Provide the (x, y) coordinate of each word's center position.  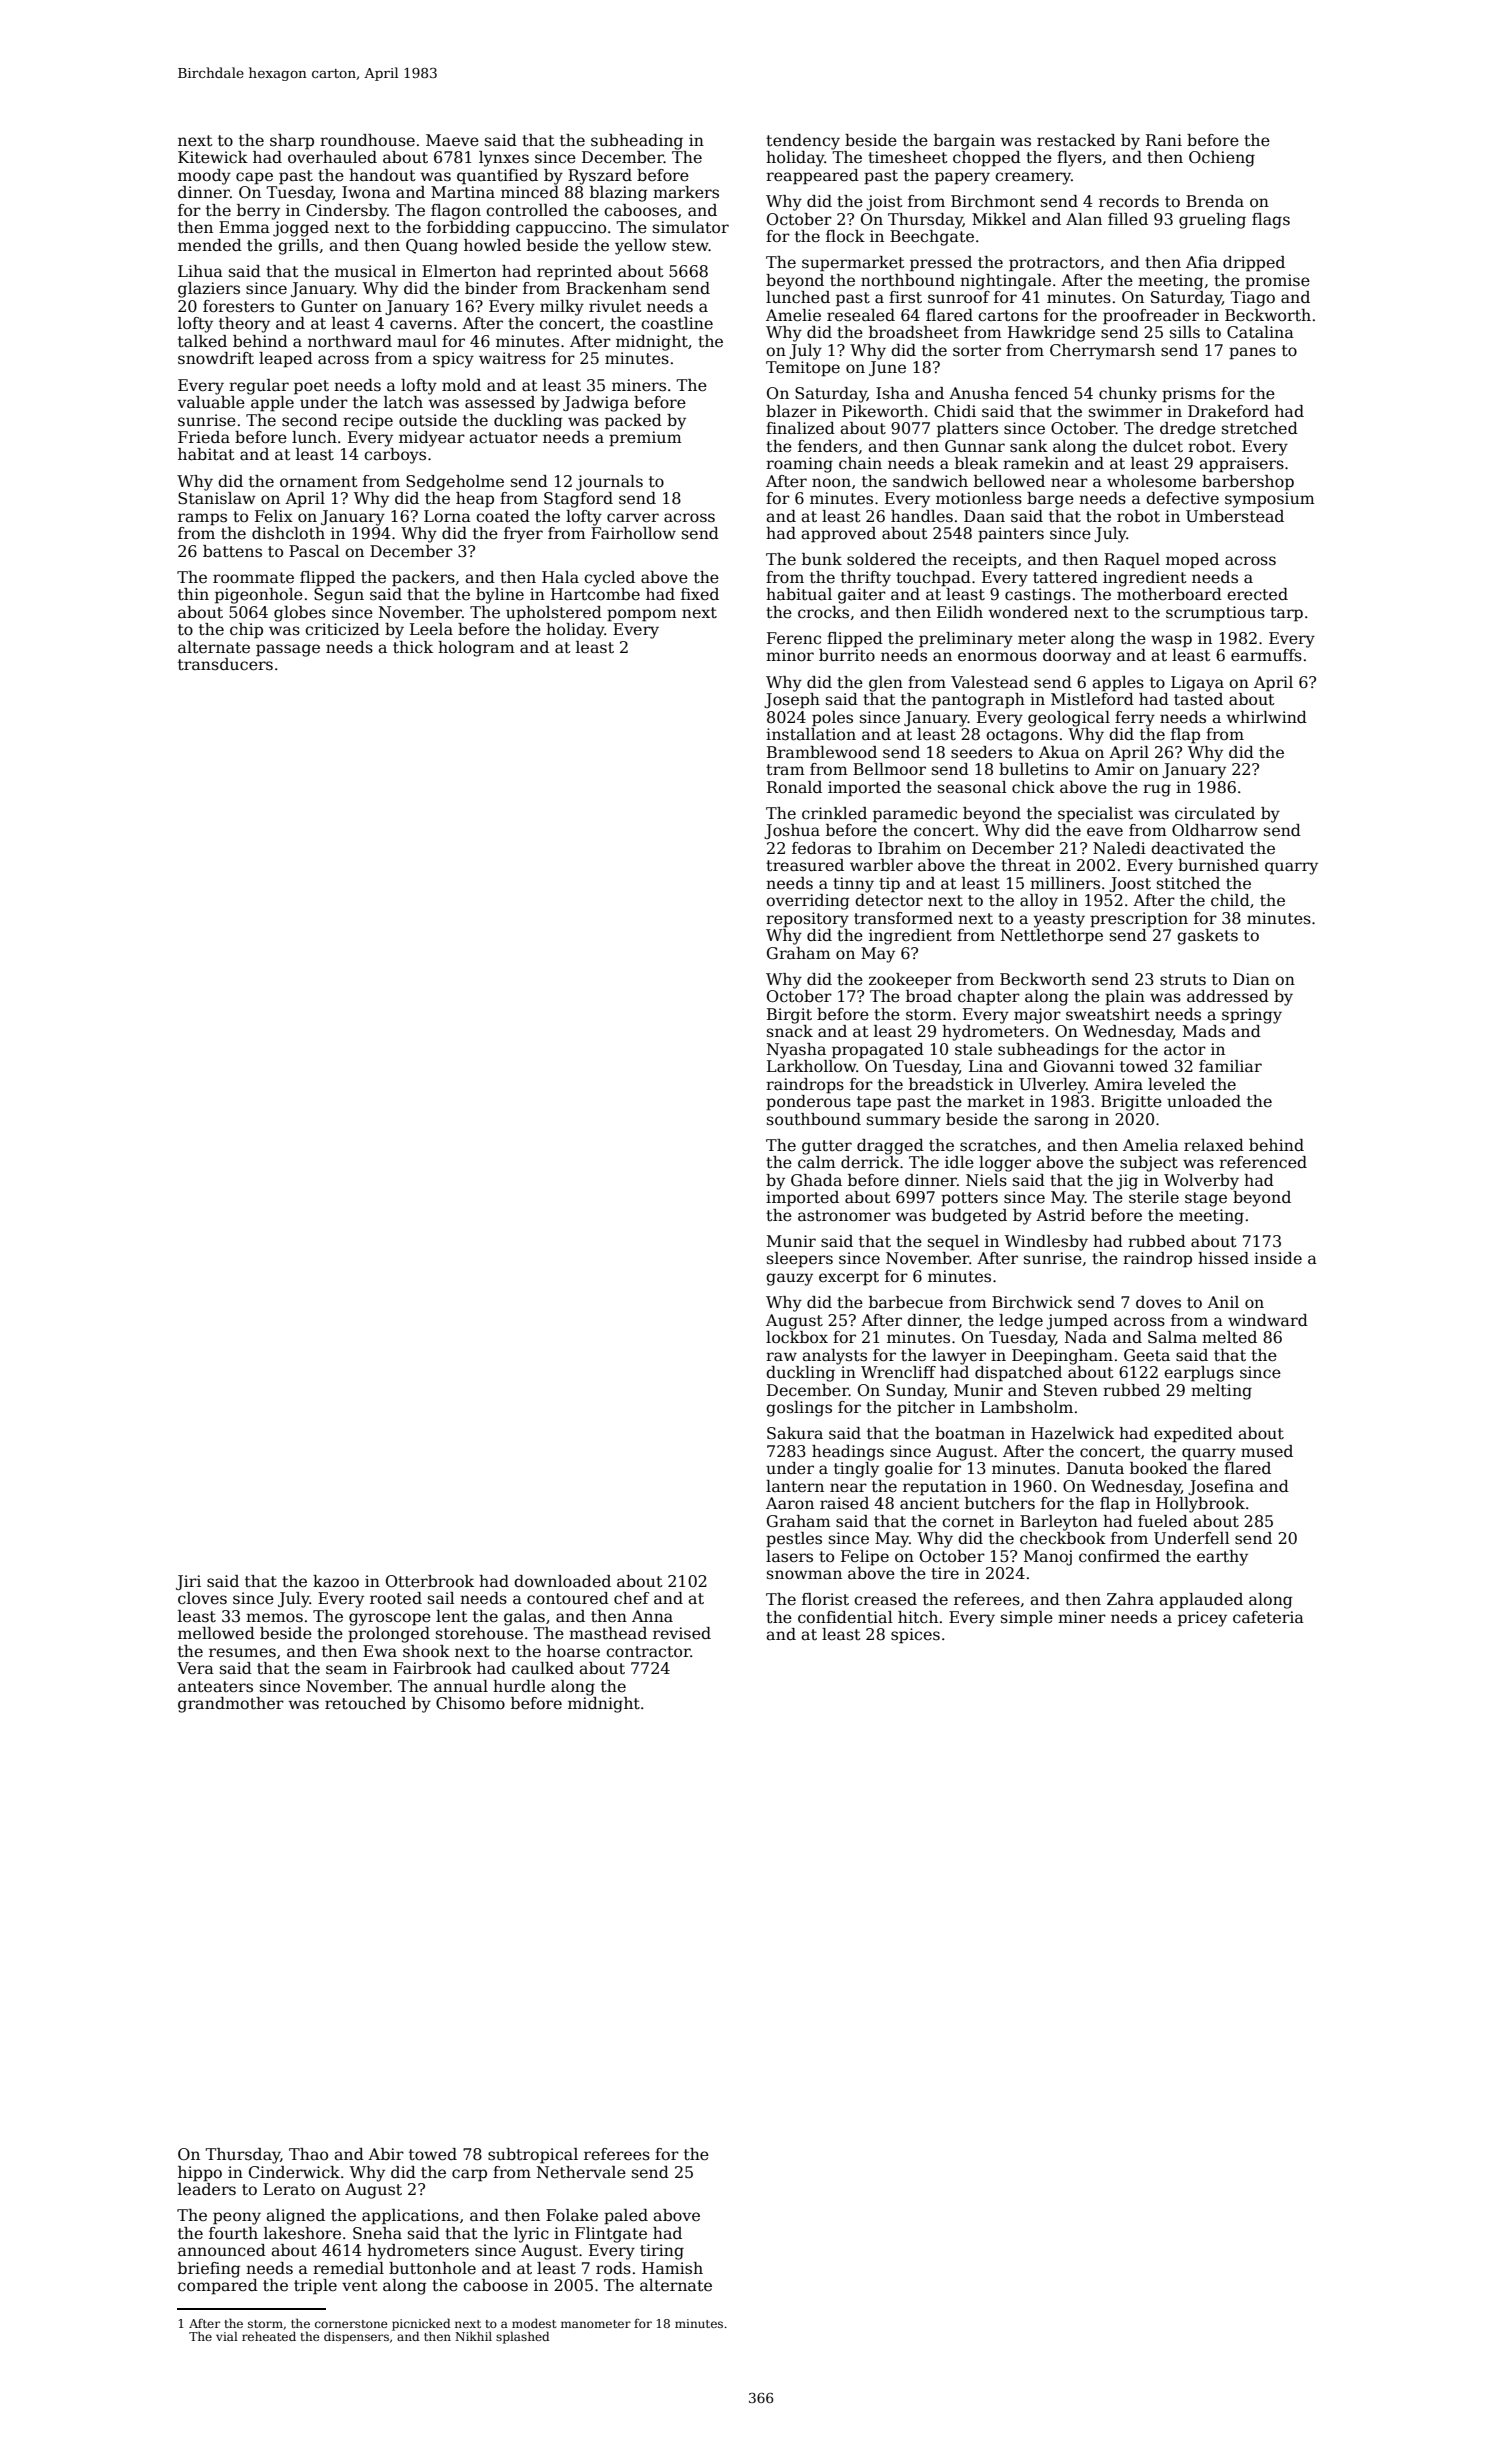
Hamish (672, 2268)
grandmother (231, 1705)
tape (874, 1103)
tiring (662, 2252)
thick (413, 647)
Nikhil (473, 2336)
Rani (1164, 140)
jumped (1077, 1322)
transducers (225, 664)
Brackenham (616, 288)
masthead (608, 1633)
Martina (463, 192)
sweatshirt (1108, 1014)
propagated (878, 1051)
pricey (1202, 1619)
